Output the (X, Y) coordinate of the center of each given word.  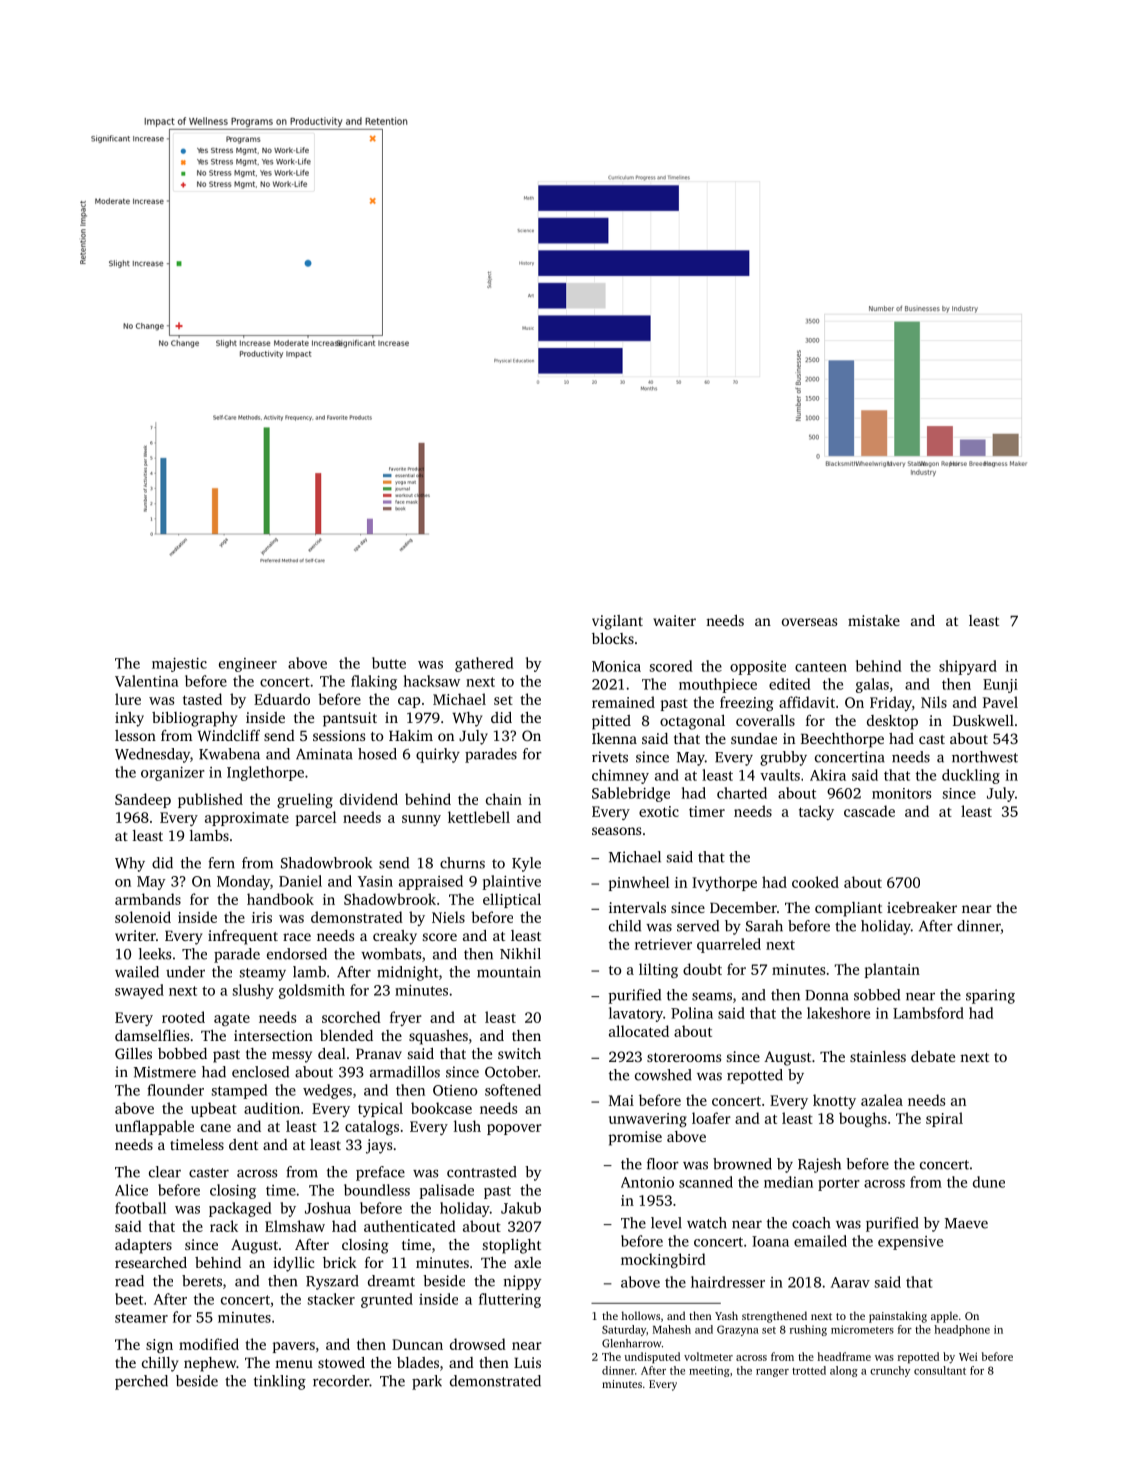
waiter (674, 620)
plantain (892, 970)
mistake (874, 620)
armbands (148, 899)
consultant (940, 1370)
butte (389, 663)
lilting (658, 970)
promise (635, 1138)
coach (811, 1223)
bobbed (182, 1053)
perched (141, 1382)
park (427, 1382)
